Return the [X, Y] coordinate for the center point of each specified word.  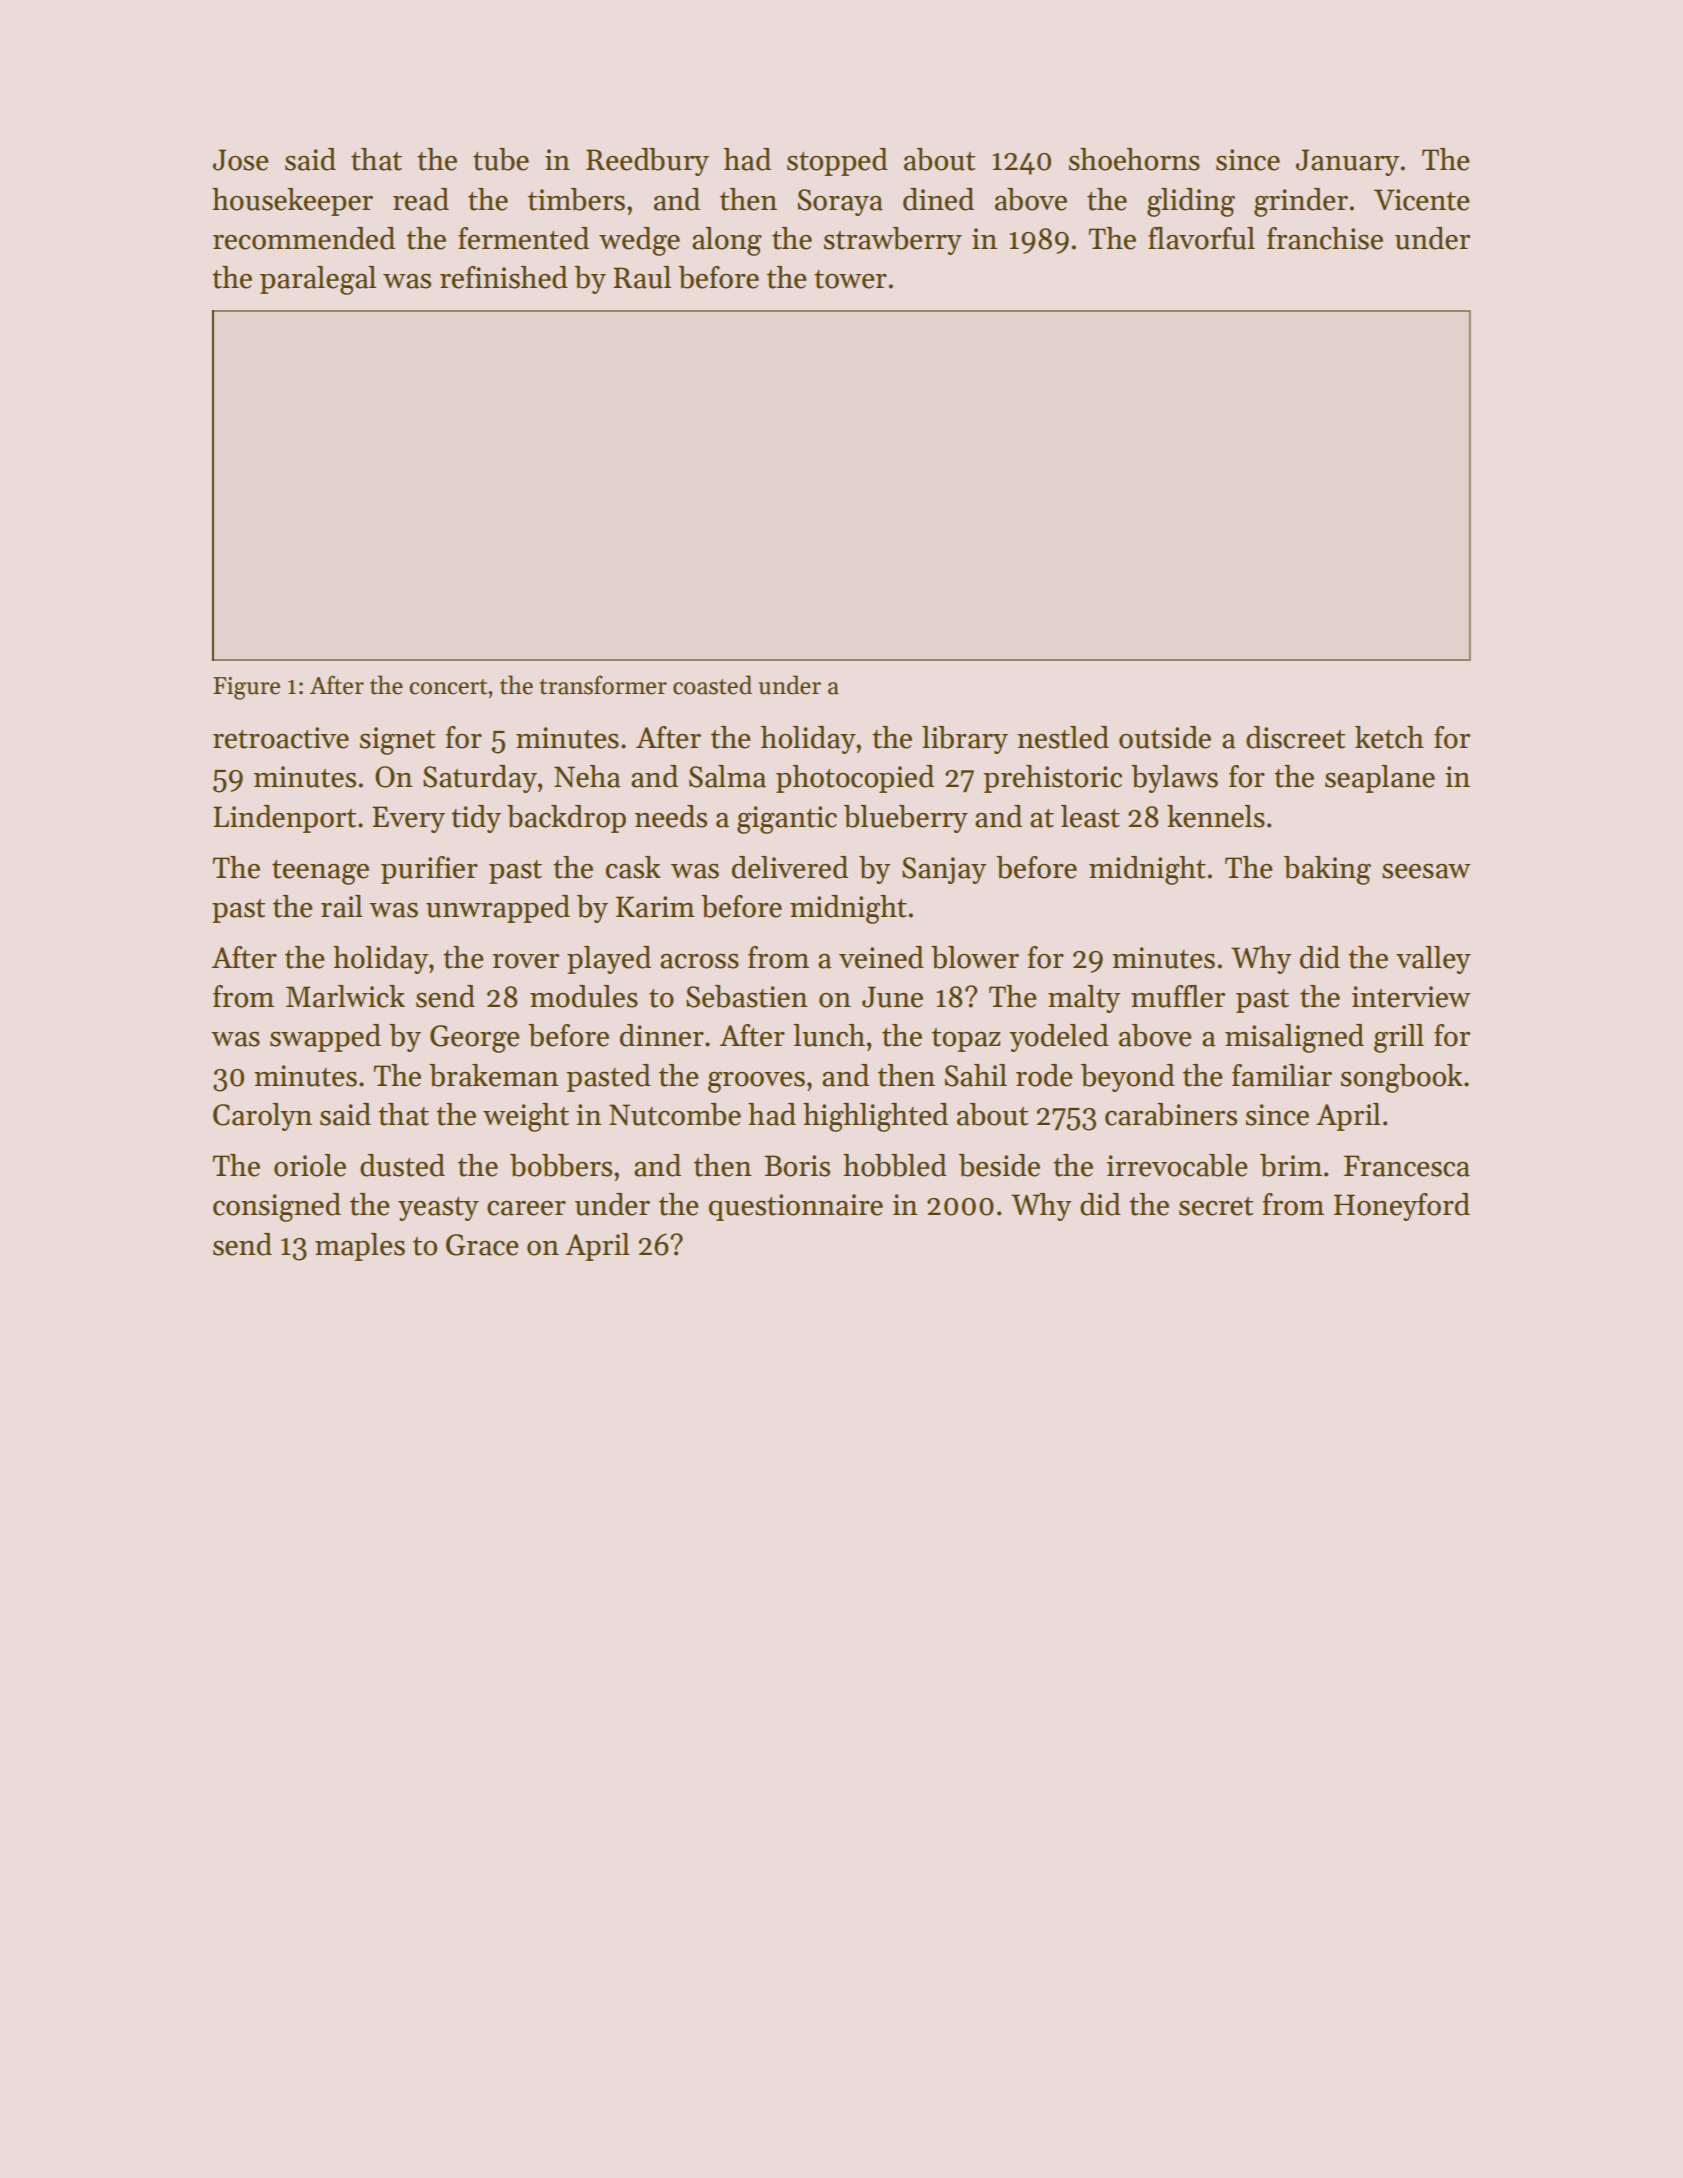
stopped [837, 162]
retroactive [281, 738]
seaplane [1380, 779]
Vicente [1422, 200]
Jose [241, 160]
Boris [797, 1166]
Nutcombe [675, 1114]
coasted [712, 685]
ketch [1389, 737]
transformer [603, 685]
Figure [246, 688]
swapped [325, 1038]
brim [1291, 1165]
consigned [277, 1207]
